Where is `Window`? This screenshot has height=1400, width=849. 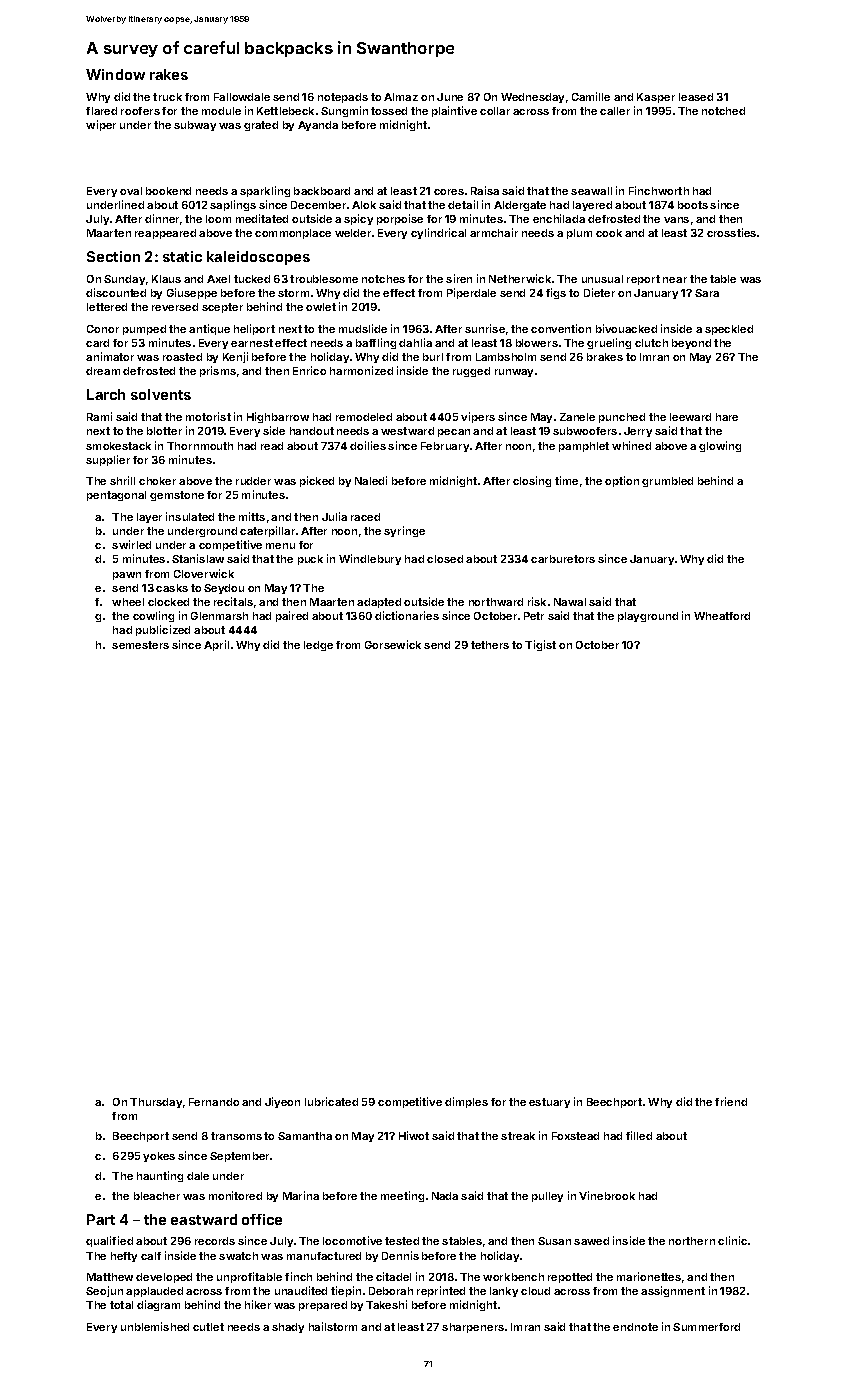
Window is located at coordinates (115, 74).
